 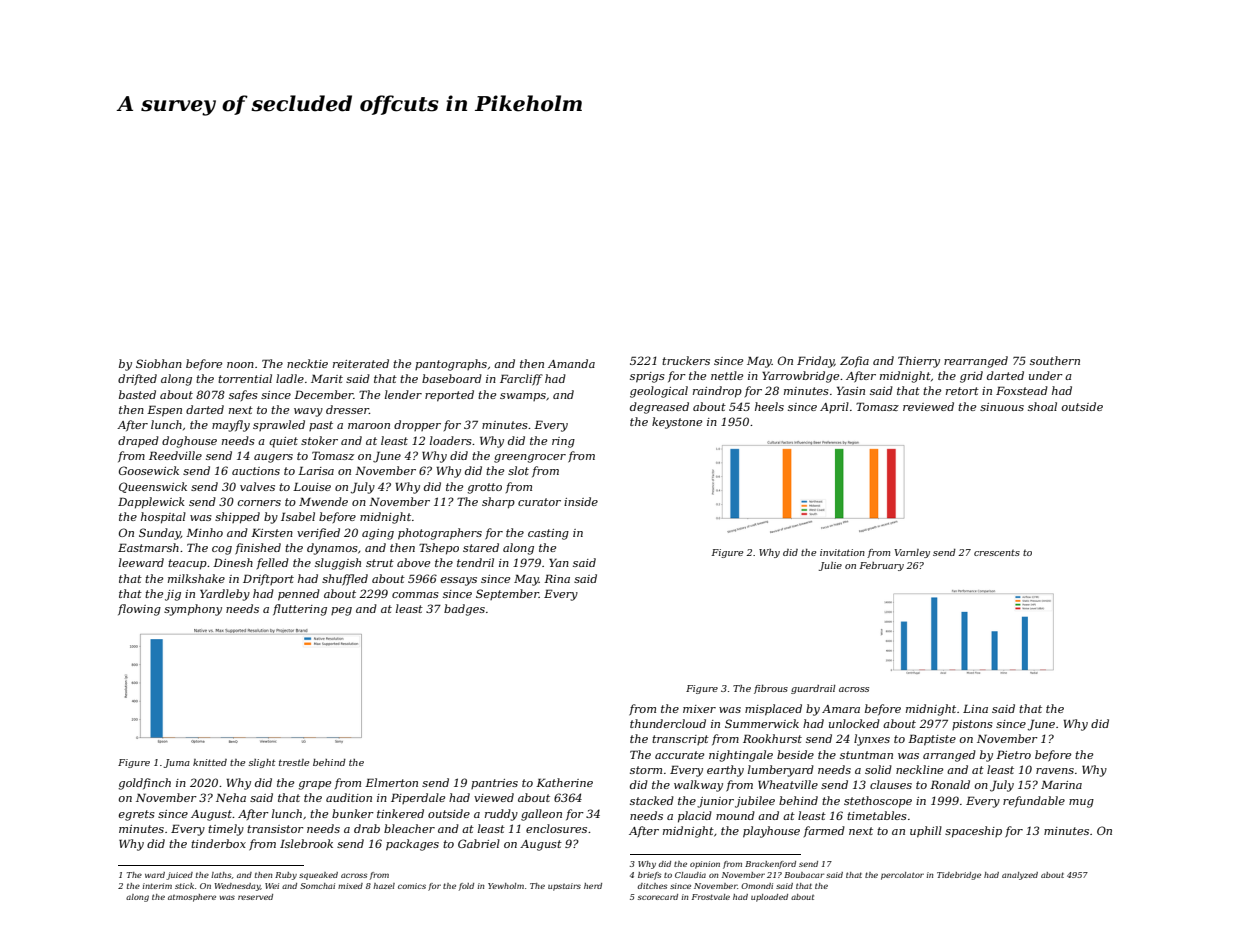 I want to click on Lina, so click(x=975, y=708).
